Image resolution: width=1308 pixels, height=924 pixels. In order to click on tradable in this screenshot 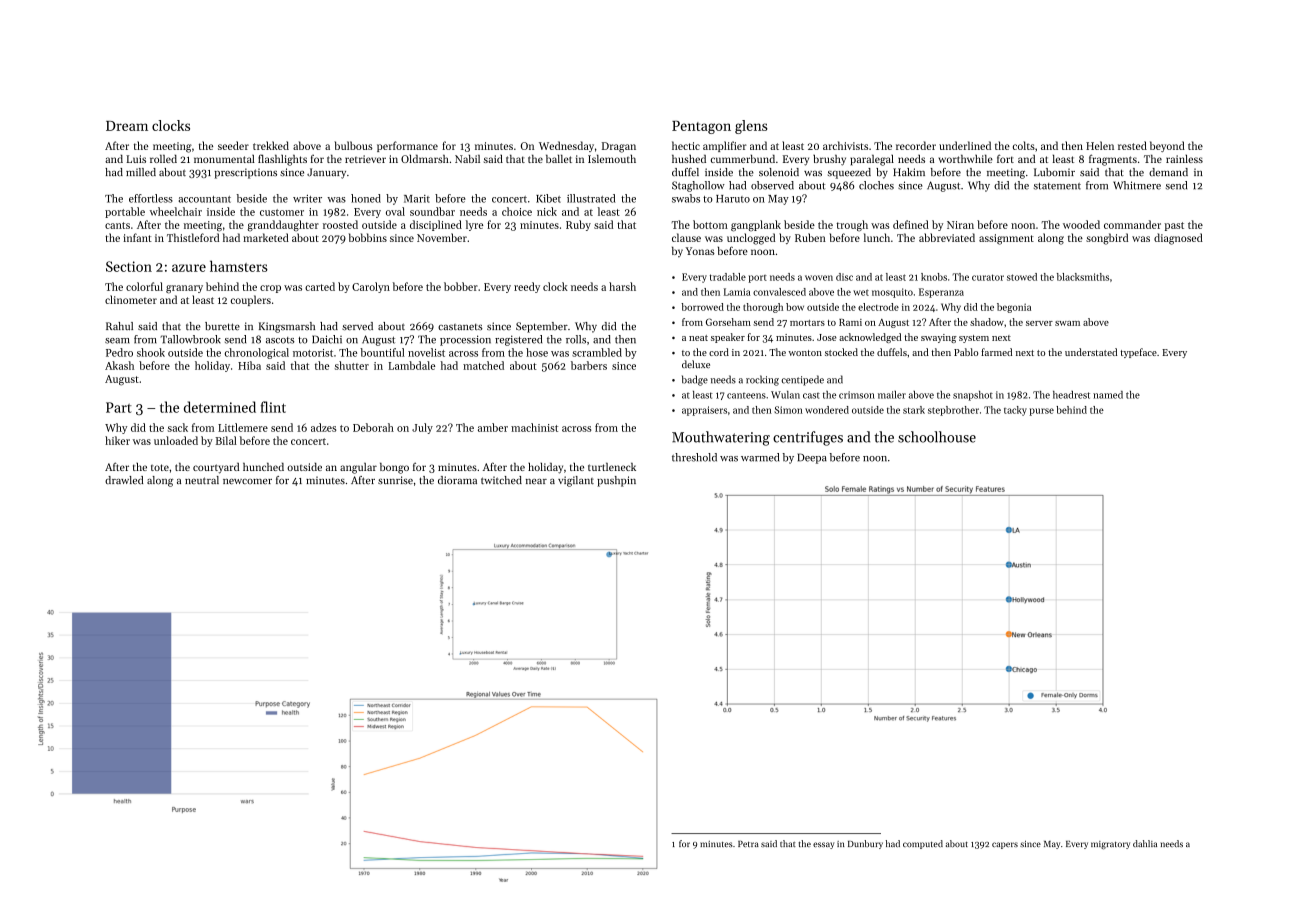, I will do `click(728, 277)`.
